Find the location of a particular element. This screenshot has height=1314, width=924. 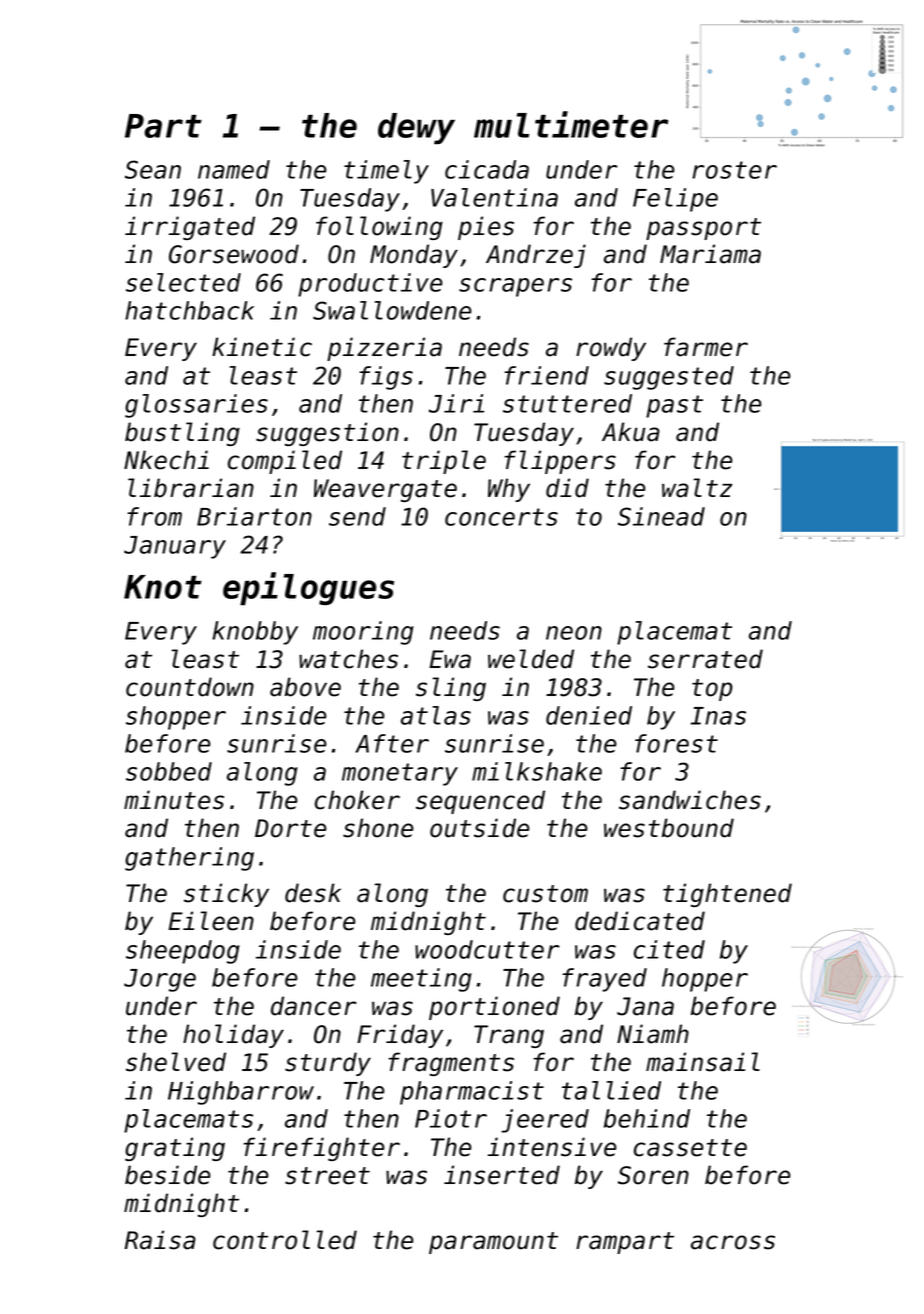

westbound is located at coordinates (669, 828).
